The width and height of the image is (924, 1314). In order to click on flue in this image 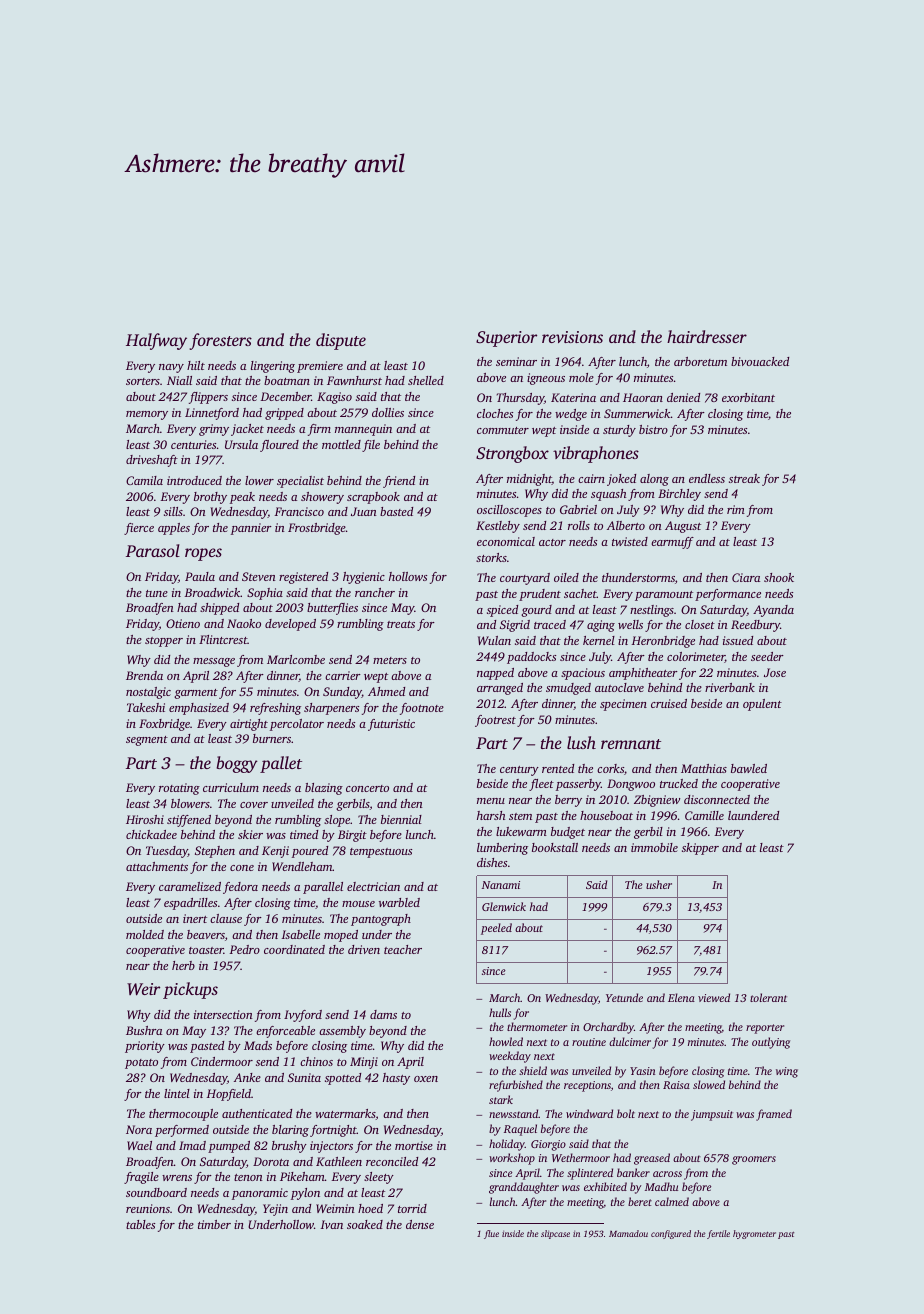, I will do `click(491, 1234)`.
